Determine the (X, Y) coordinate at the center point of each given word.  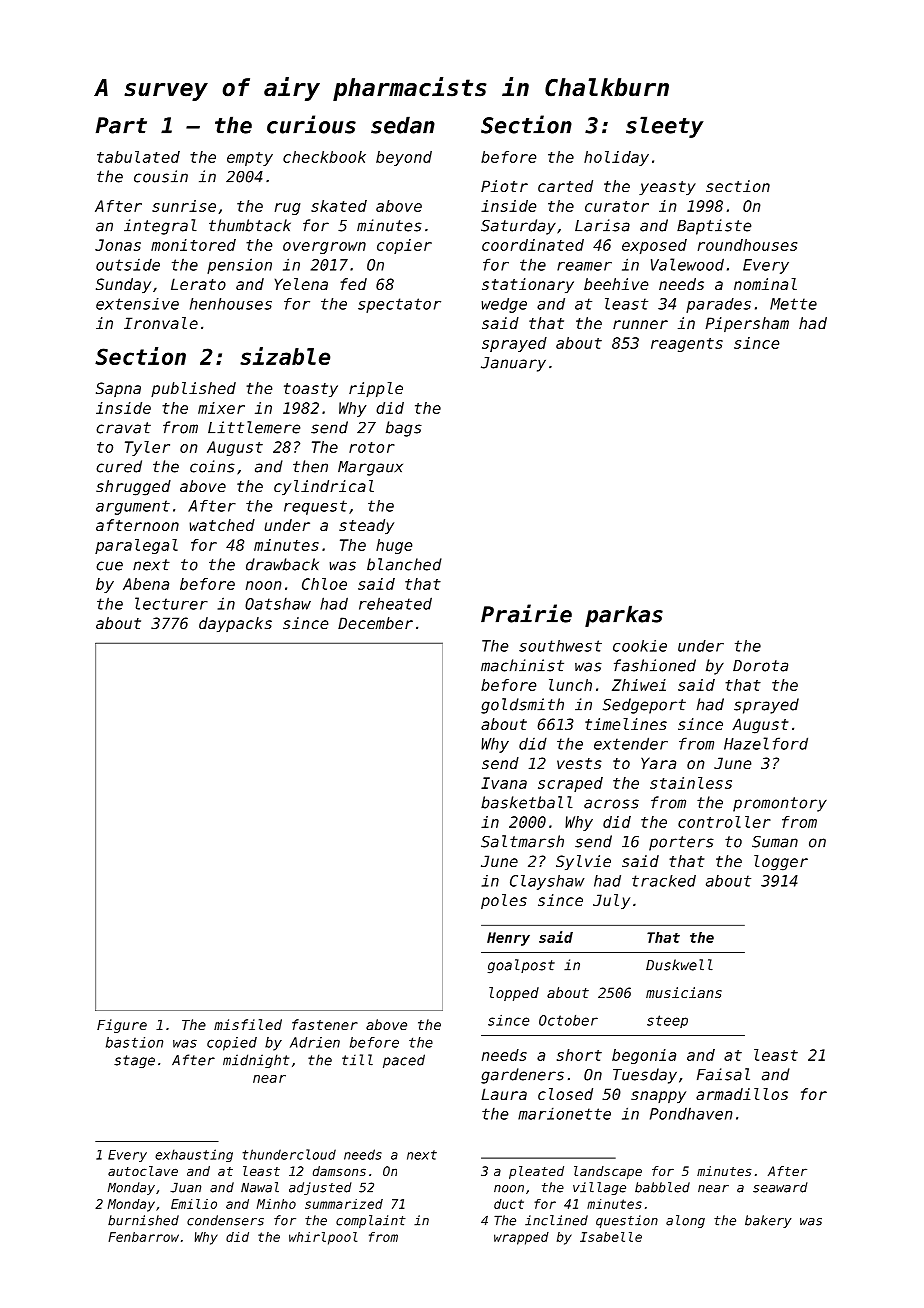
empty (250, 159)
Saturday (518, 227)
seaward (780, 1187)
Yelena (301, 284)
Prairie (526, 613)
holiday (616, 158)
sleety (665, 127)
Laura (504, 1094)
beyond (404, 158)
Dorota (760, 666)
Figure (122, 1026)
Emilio (194, 1204)
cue (109, 566)
